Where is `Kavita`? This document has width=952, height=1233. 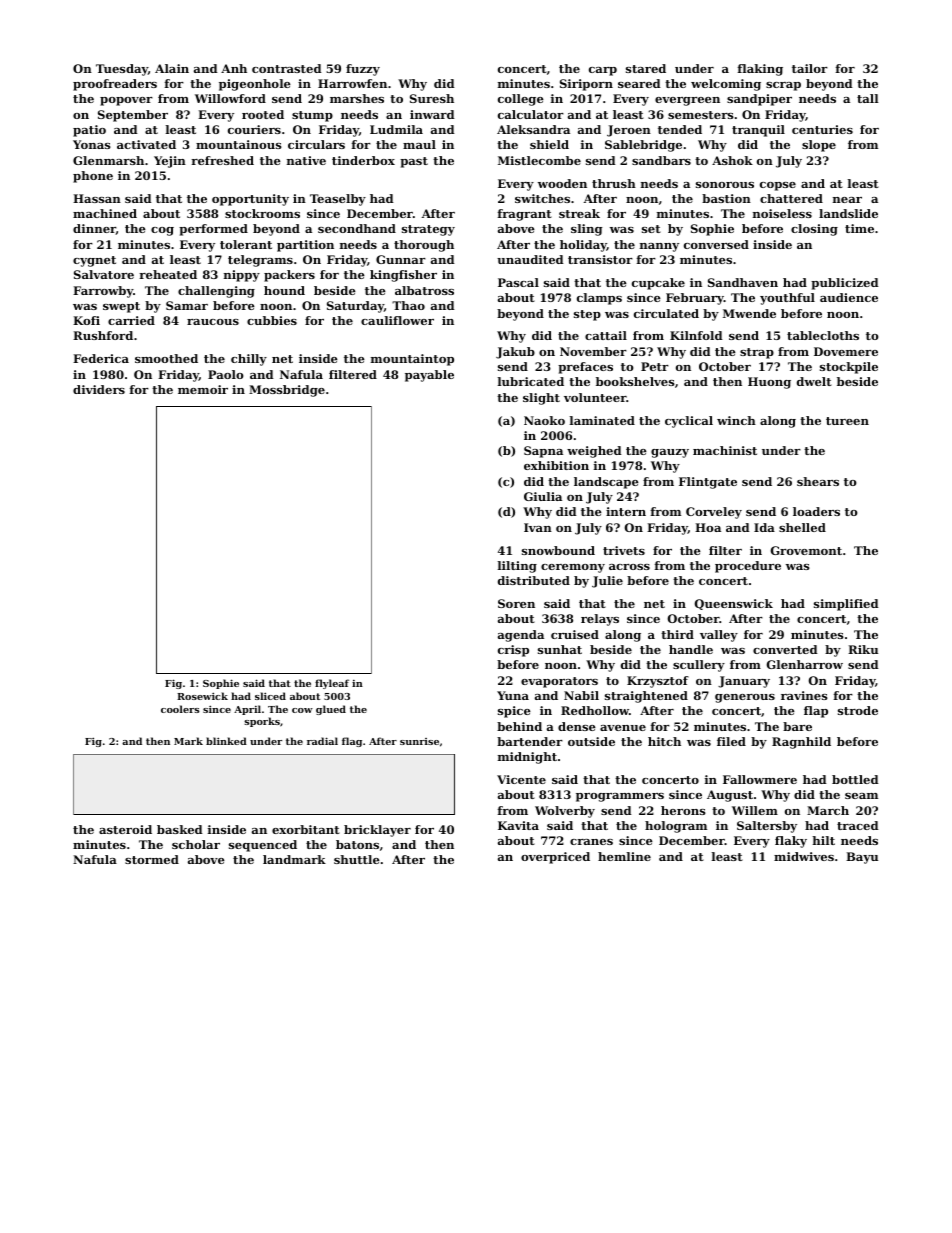
Kavita is located at coordinates (518, 825).
